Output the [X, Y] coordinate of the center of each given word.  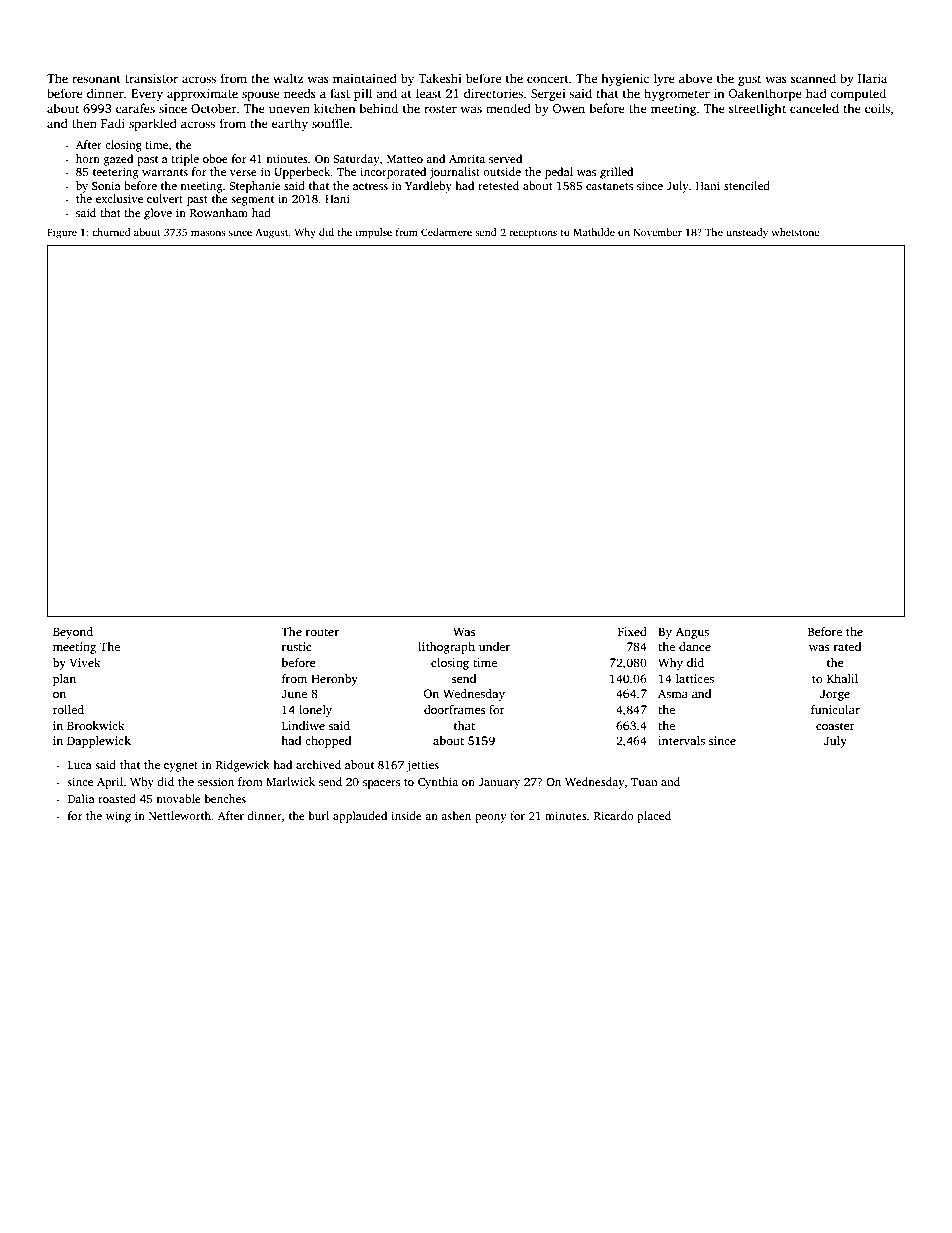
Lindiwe [303, 725]
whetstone [795, 232]
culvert [165, 198]
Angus [692, 633]
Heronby [334, 680]
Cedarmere [446, 232]
